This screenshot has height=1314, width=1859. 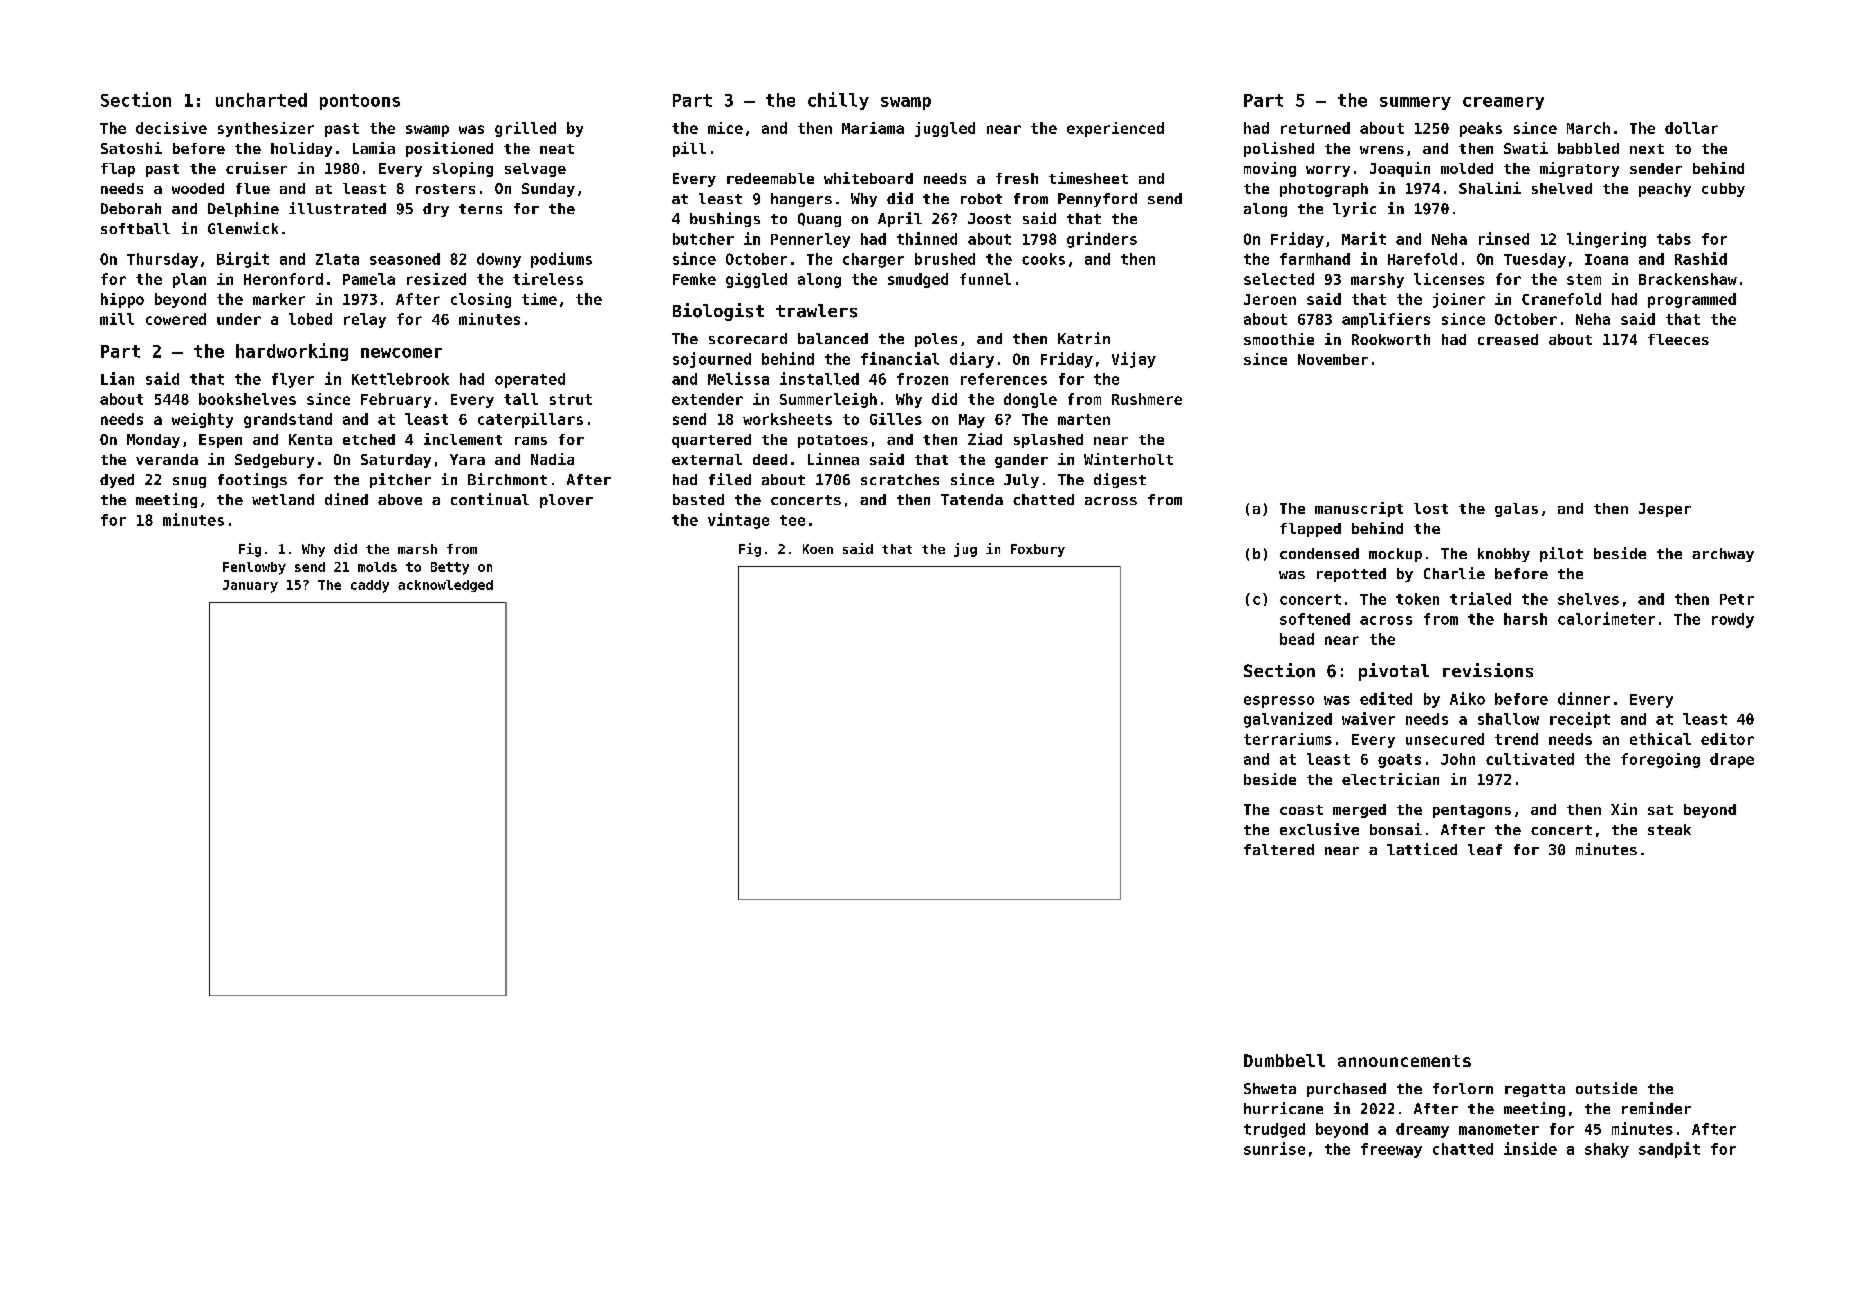 What do you see at coordinates (1480, 598) in the screenshot?
I see `trialed` at bounding box center [1480, 598].
